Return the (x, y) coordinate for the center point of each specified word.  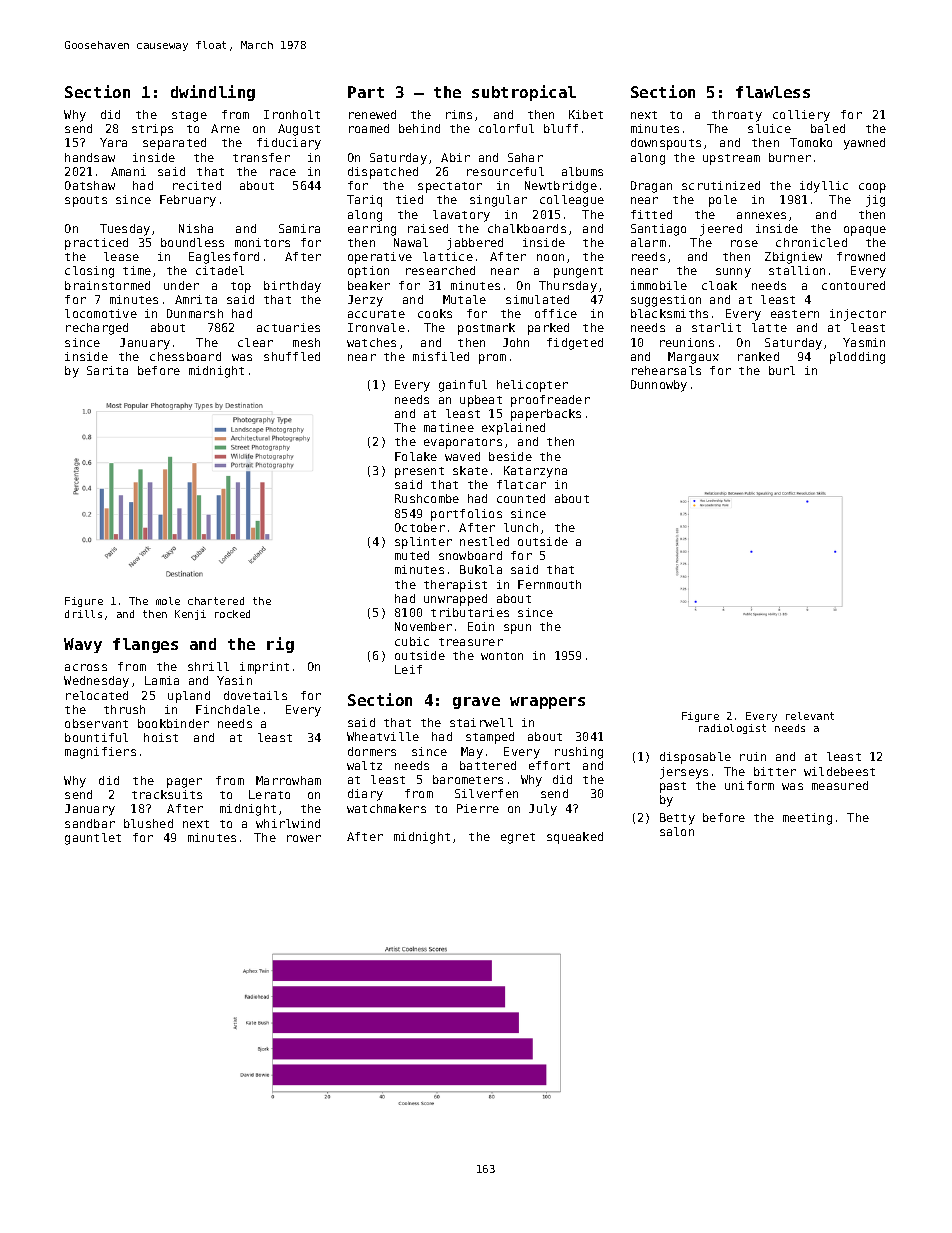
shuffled (292, 356)
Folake (416, 456)
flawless (773, 92)
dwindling (213, 93)
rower (304, 838)
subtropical (524, 93)
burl (782, 370)
